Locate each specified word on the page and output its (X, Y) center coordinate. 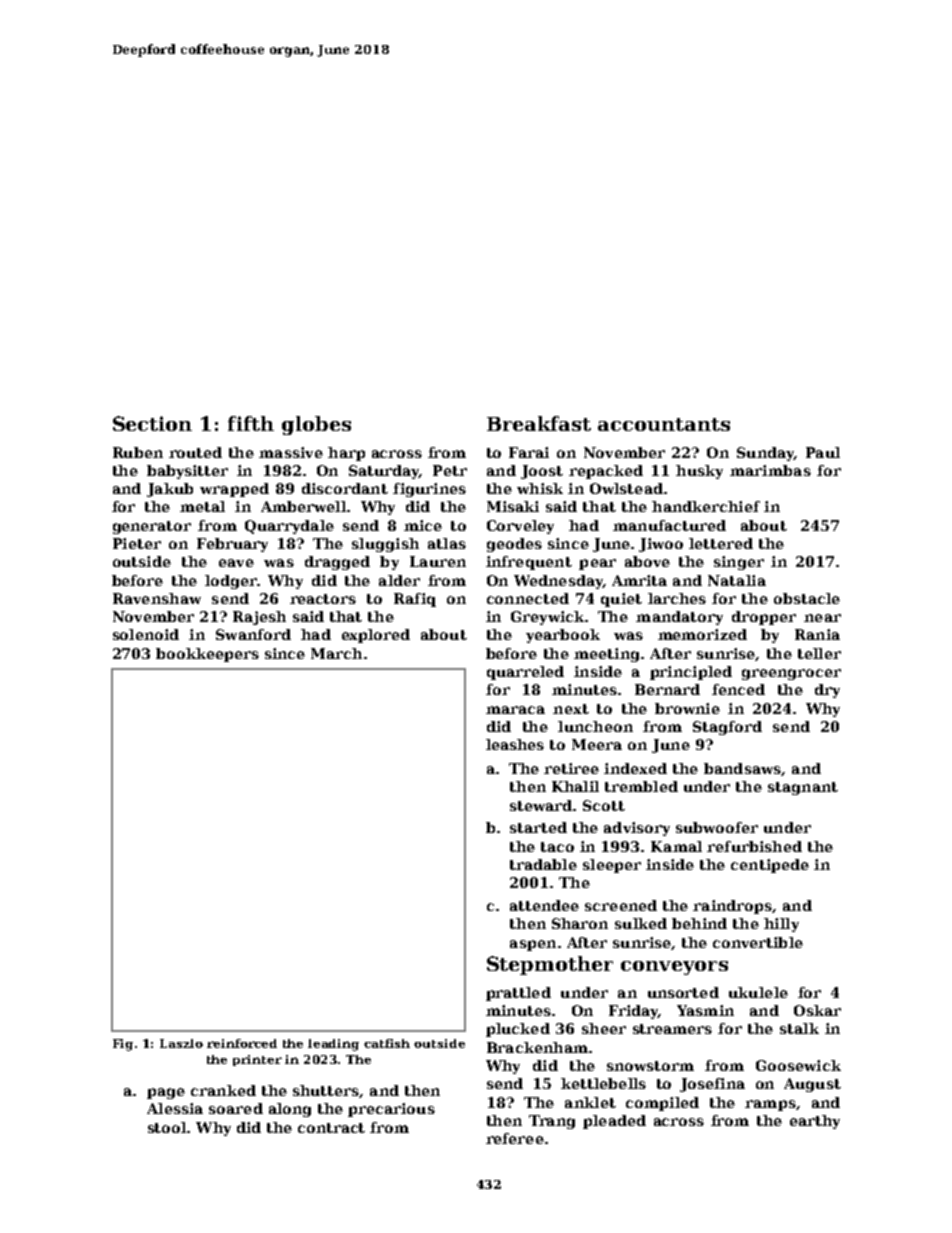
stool (167, 1127)
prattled (518, 994)
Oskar (817, 1010)
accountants (664, 424)
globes (316, 425)
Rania (817, 634)
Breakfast (539, 423)
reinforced (242, 1043)
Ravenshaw (157, 598)
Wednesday (558, 582)
